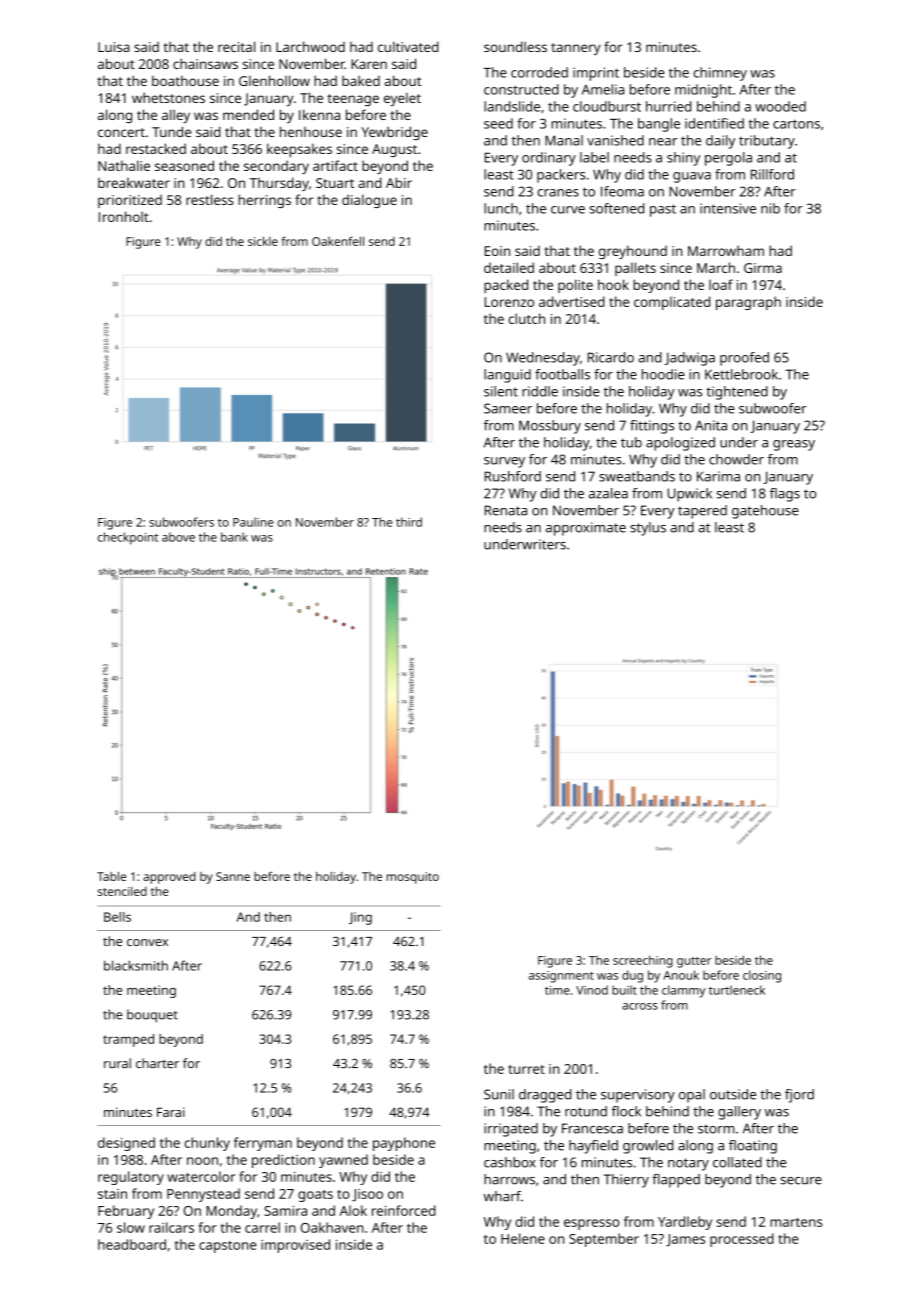 Image resolution: width=924 pixels, height=1308 pixels. Describe the element at coordinates (121, 132) in the document. I see `concert` at that location.
